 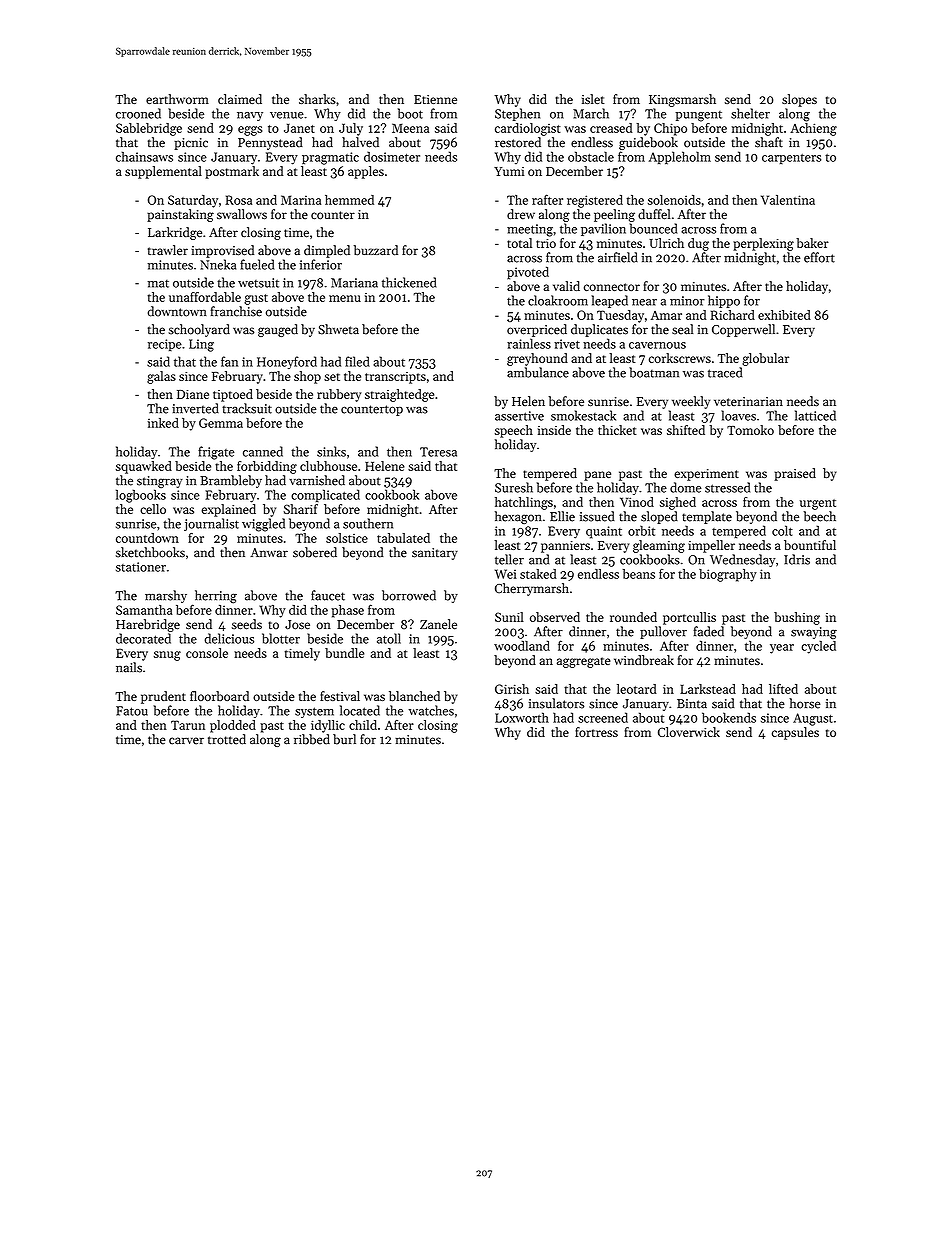 I want to click on plodded, so click(x=233, y=726).
